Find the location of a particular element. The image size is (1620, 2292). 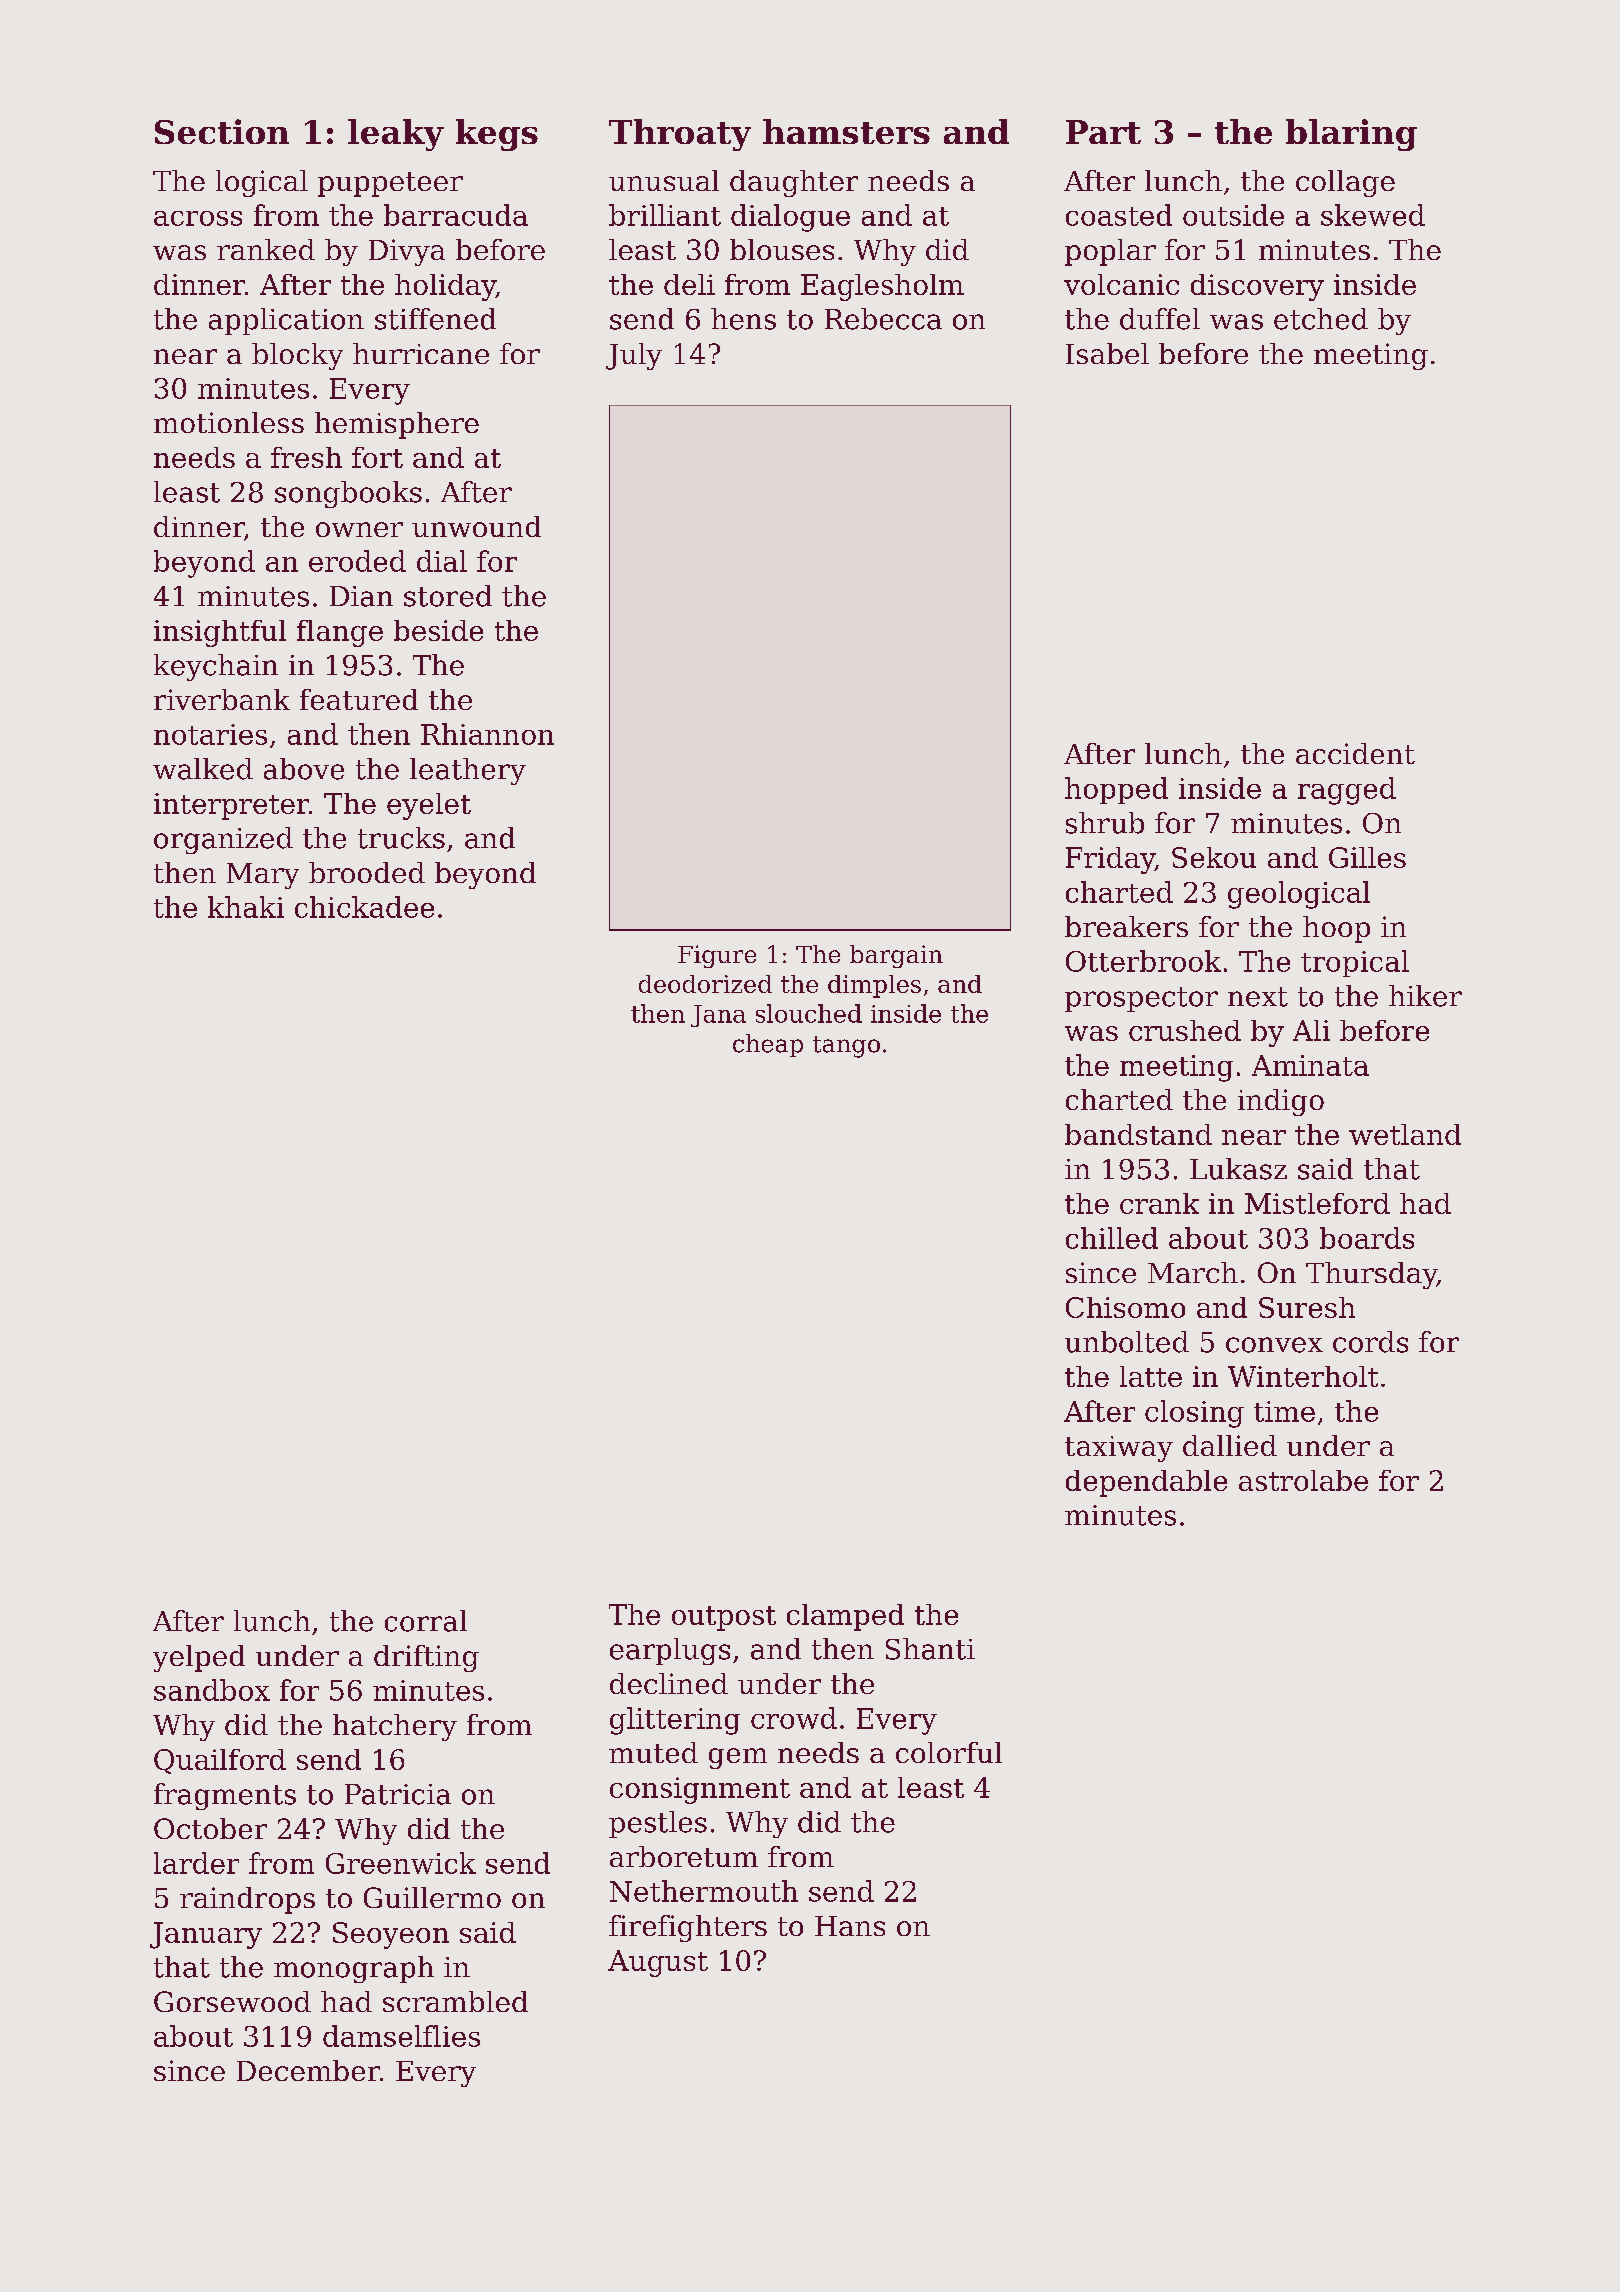

daughter is located at coordinates (794, 183).
